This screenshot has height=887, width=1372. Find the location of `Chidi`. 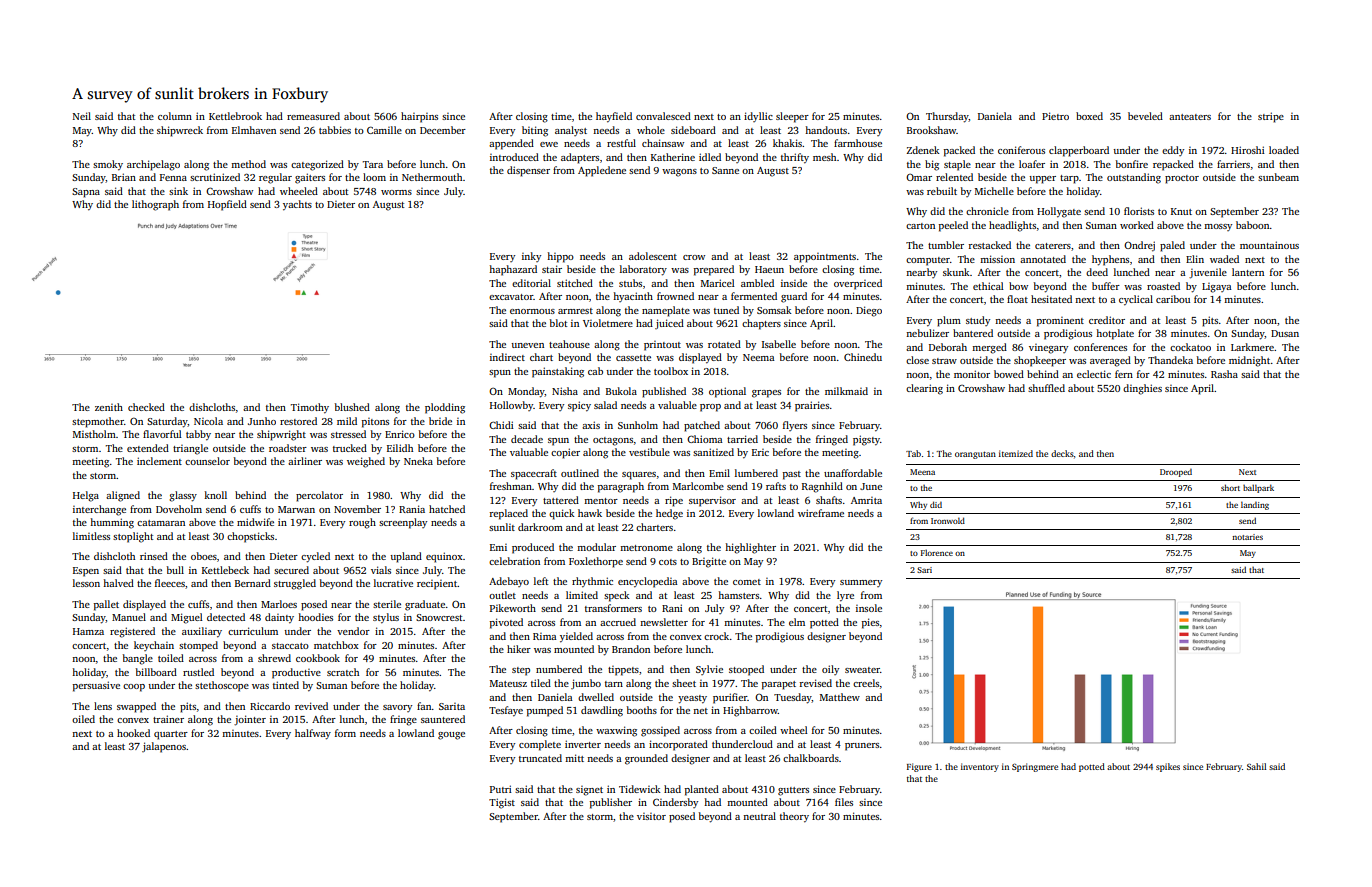

Chidi is located at coordinates (501, 425).
